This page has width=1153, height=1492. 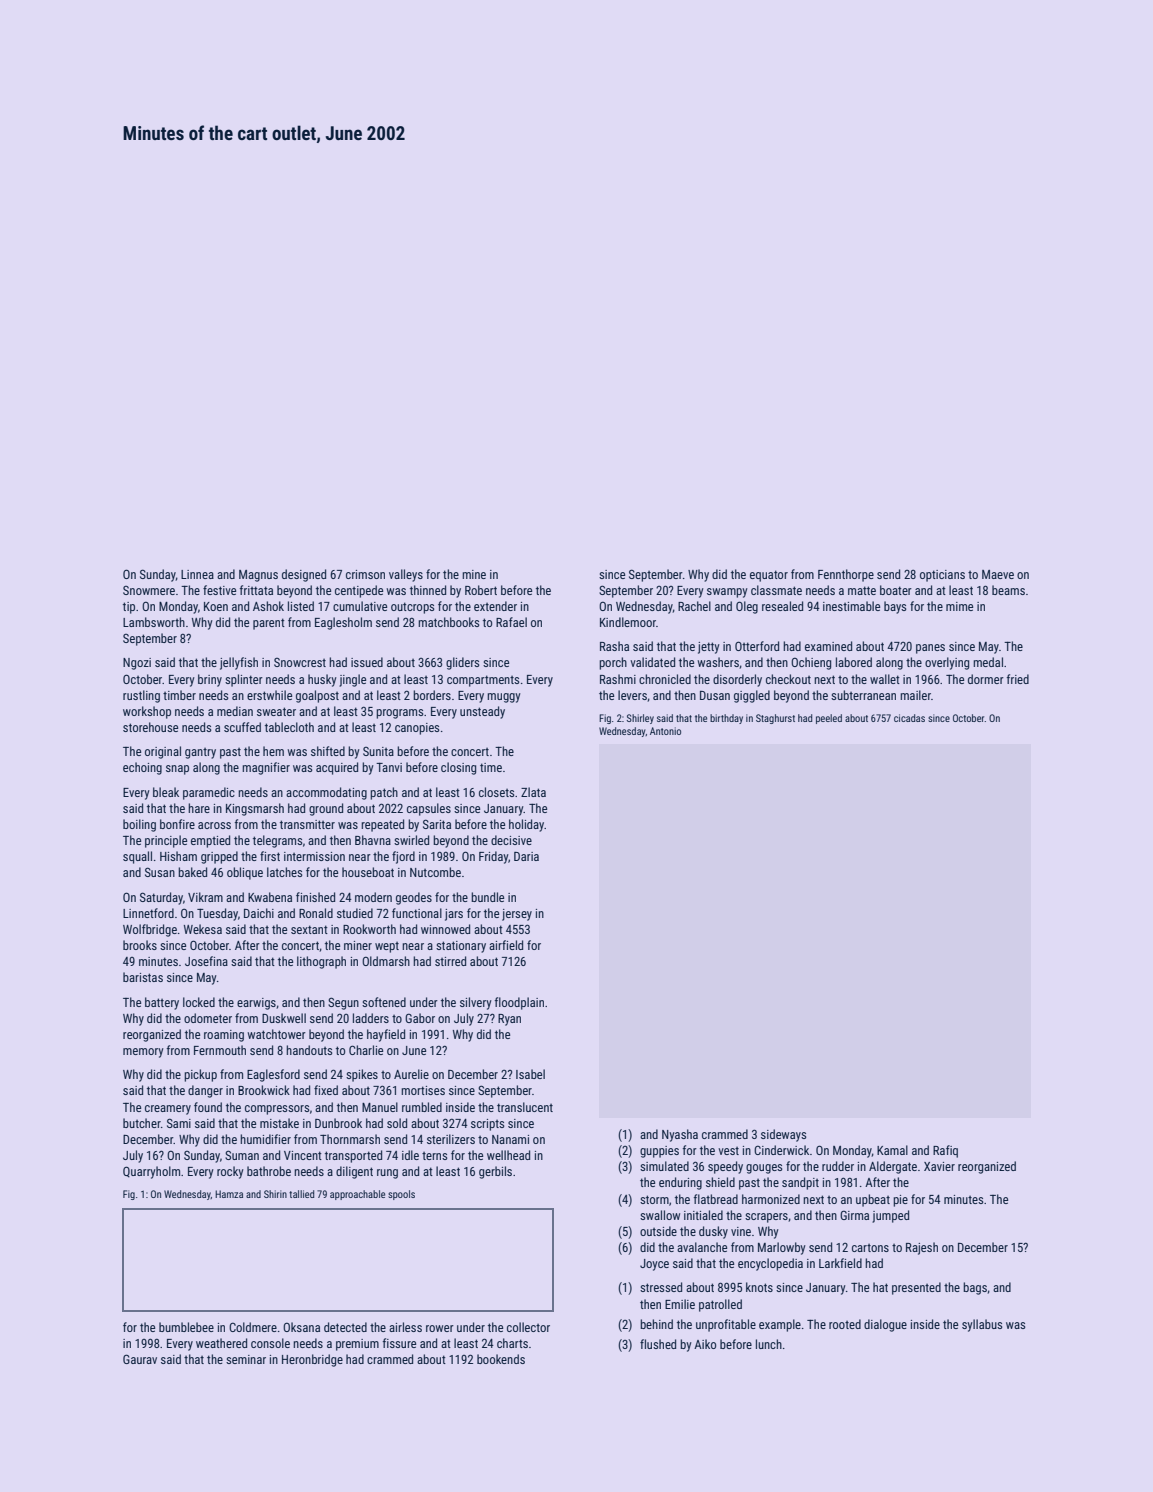 What do you see at coordinates (528, 1327) in the page?
I see `collector` at bounding box center [528, 1327].
